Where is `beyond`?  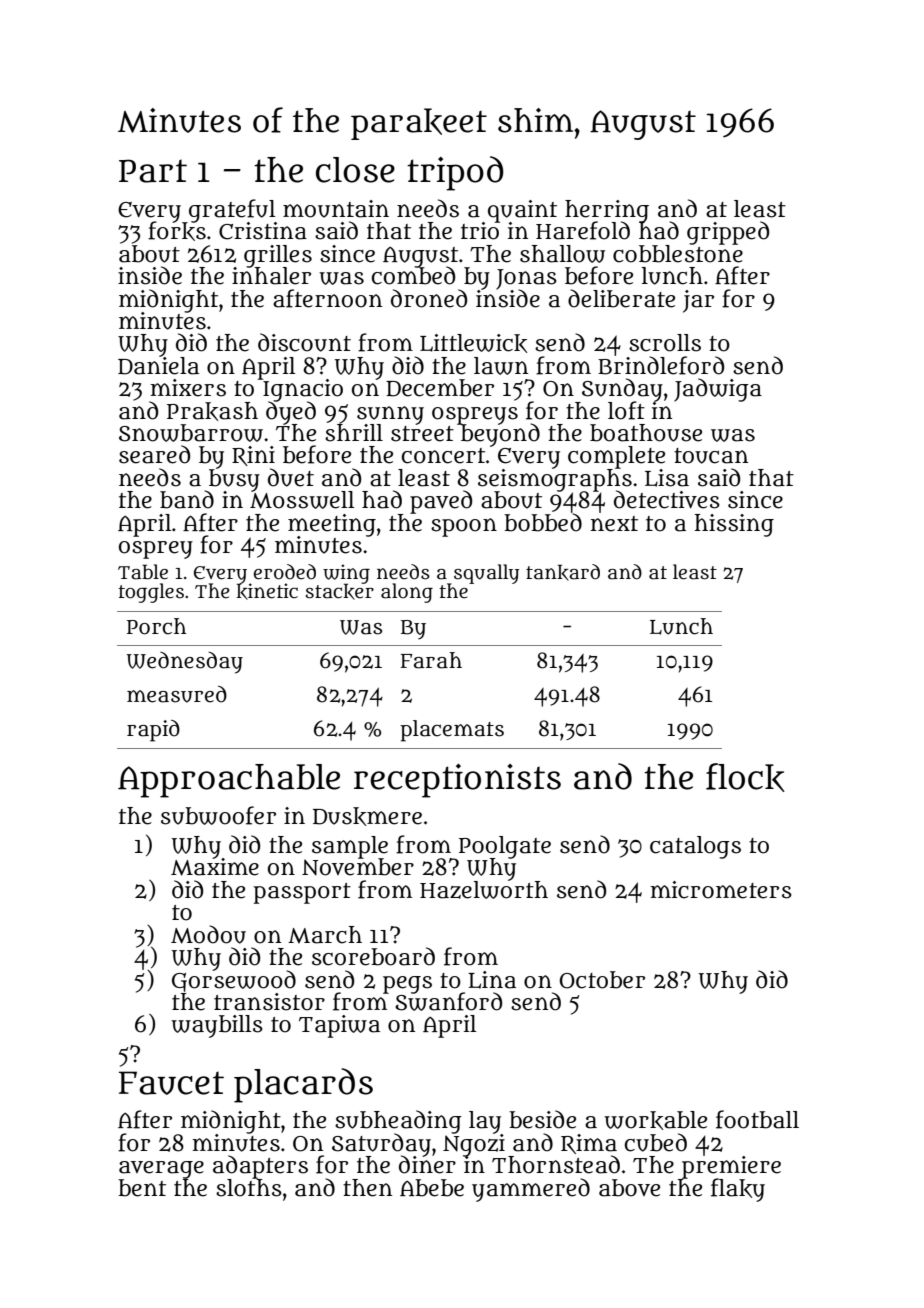
beyond is located at coordinates (499, 435).
